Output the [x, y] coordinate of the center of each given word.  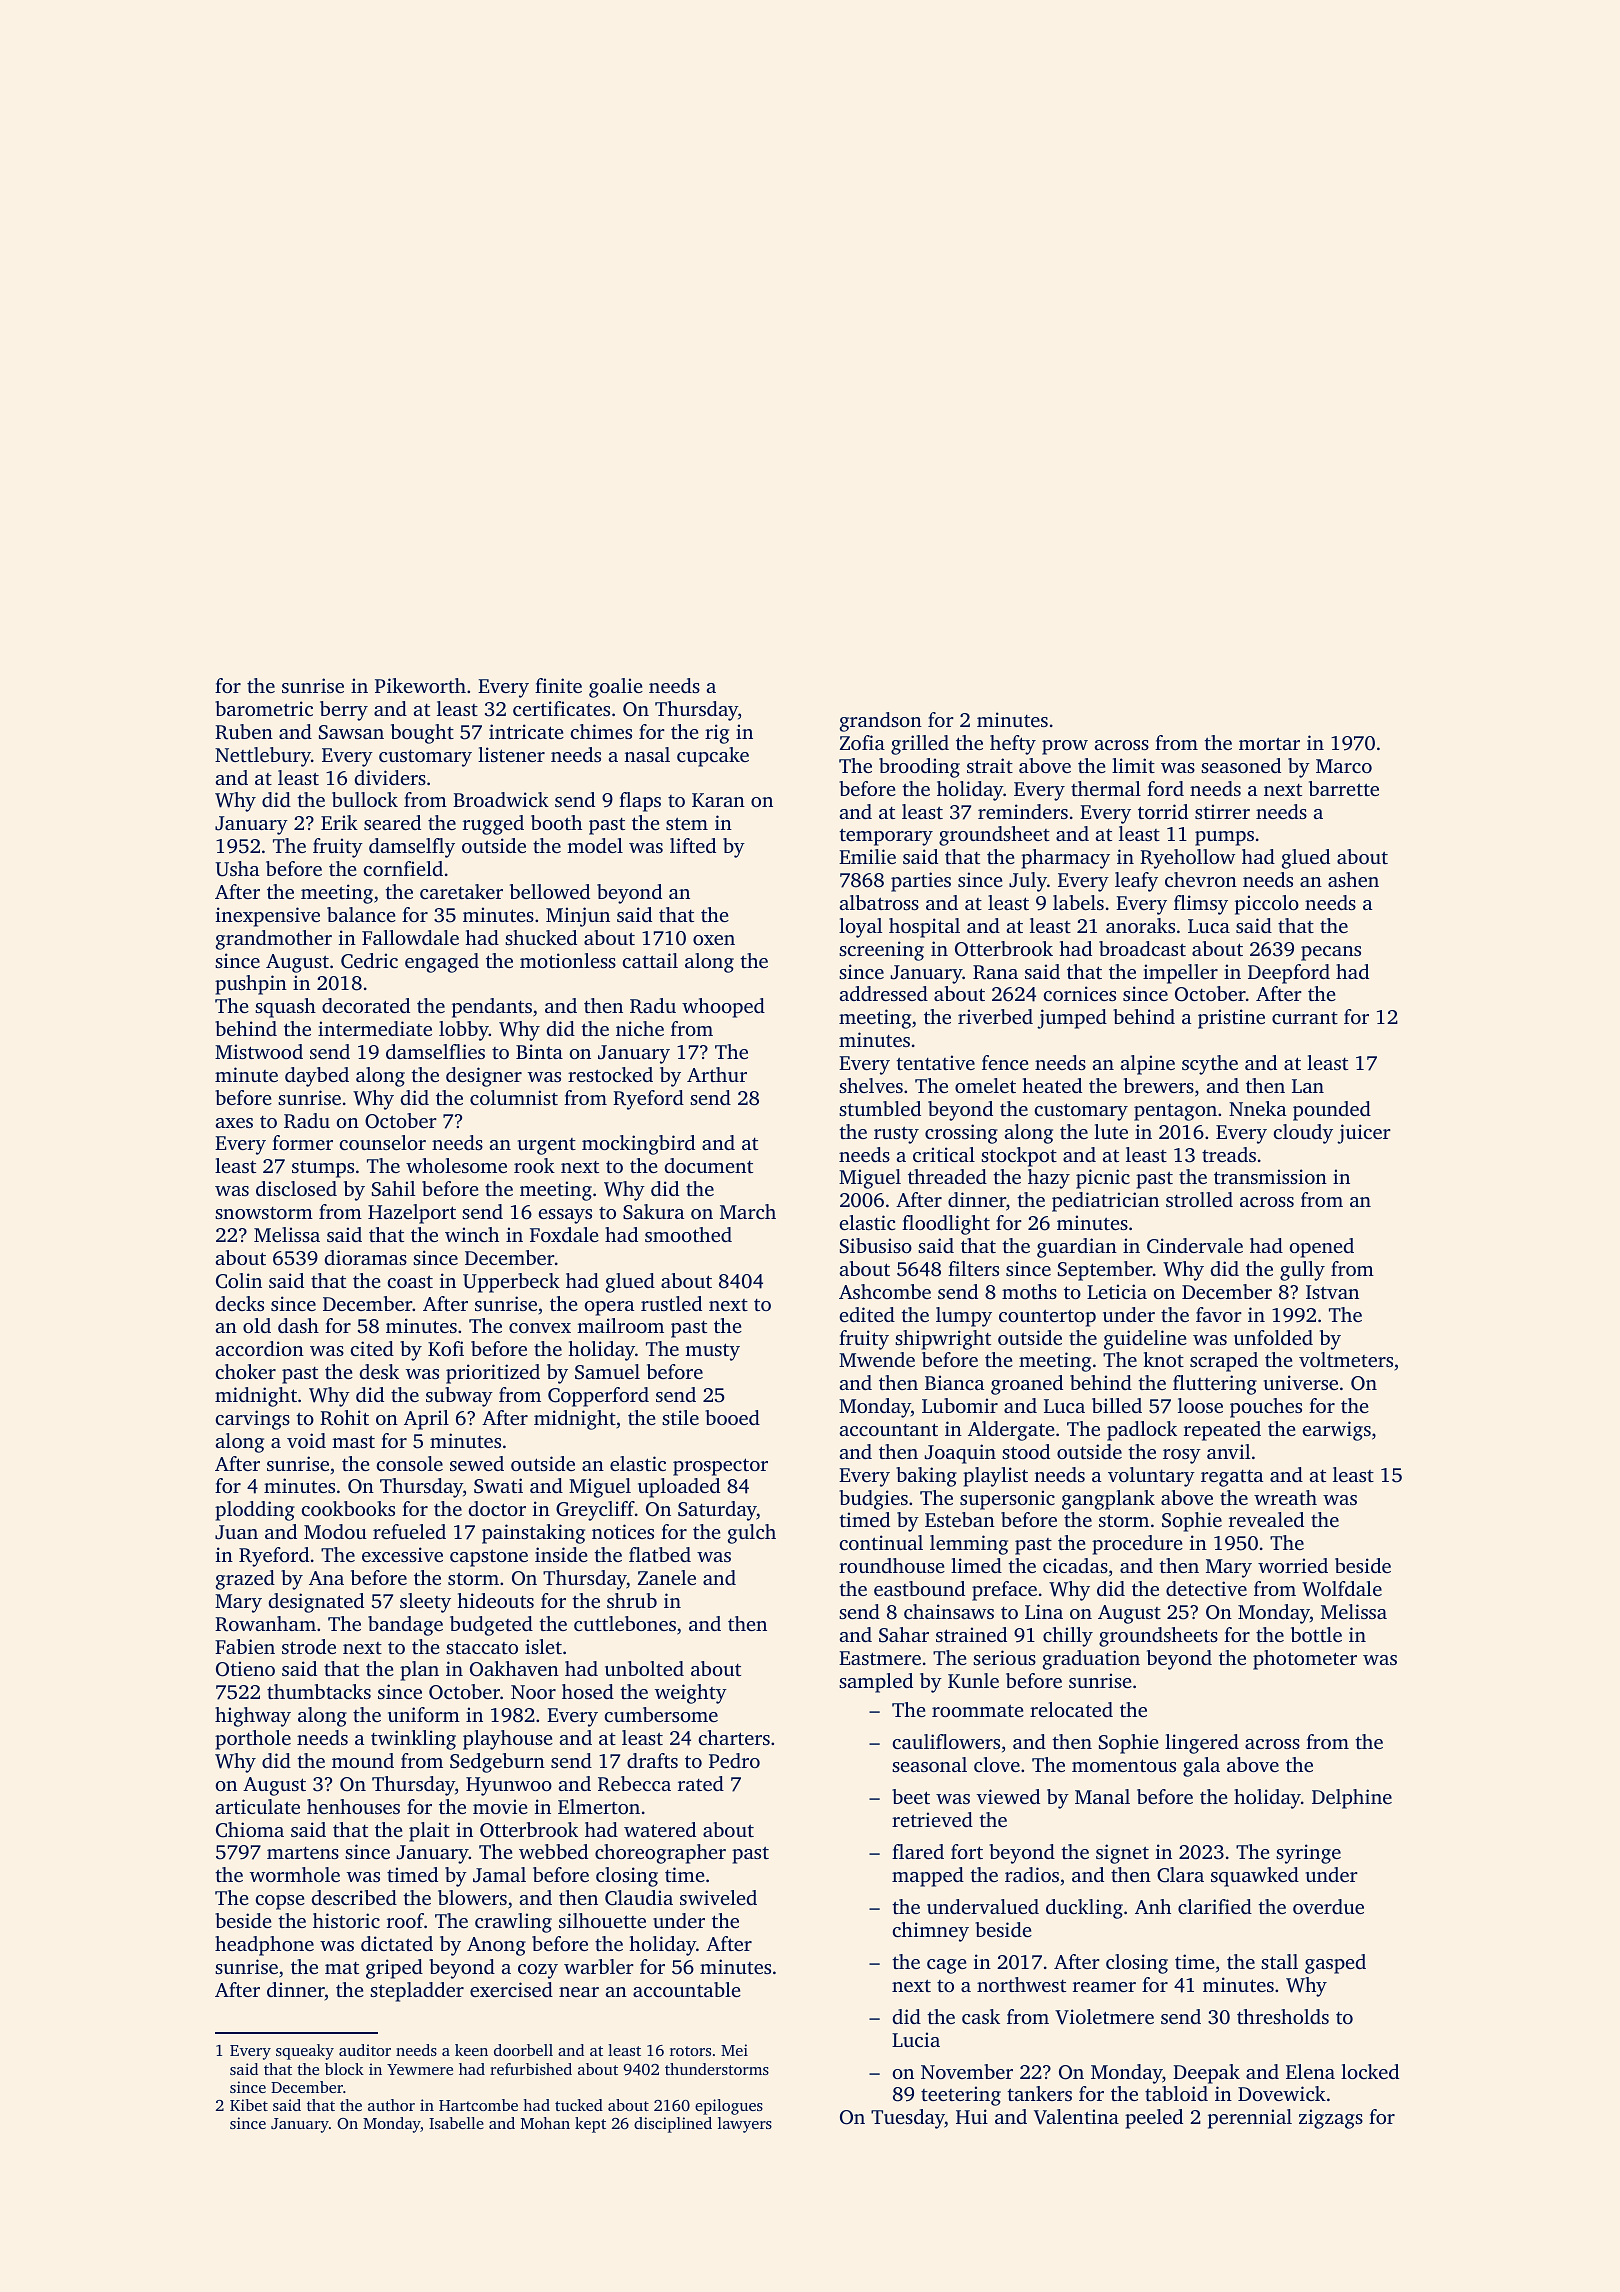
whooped [723, 1008]
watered [660, 1829]
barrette [1344, 788]
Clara [1180, 1875]
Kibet [249, 2105]
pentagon [1175, 1112]
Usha [237, 869]
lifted [693, 845]
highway [253, 1717]
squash [285, 1008]
